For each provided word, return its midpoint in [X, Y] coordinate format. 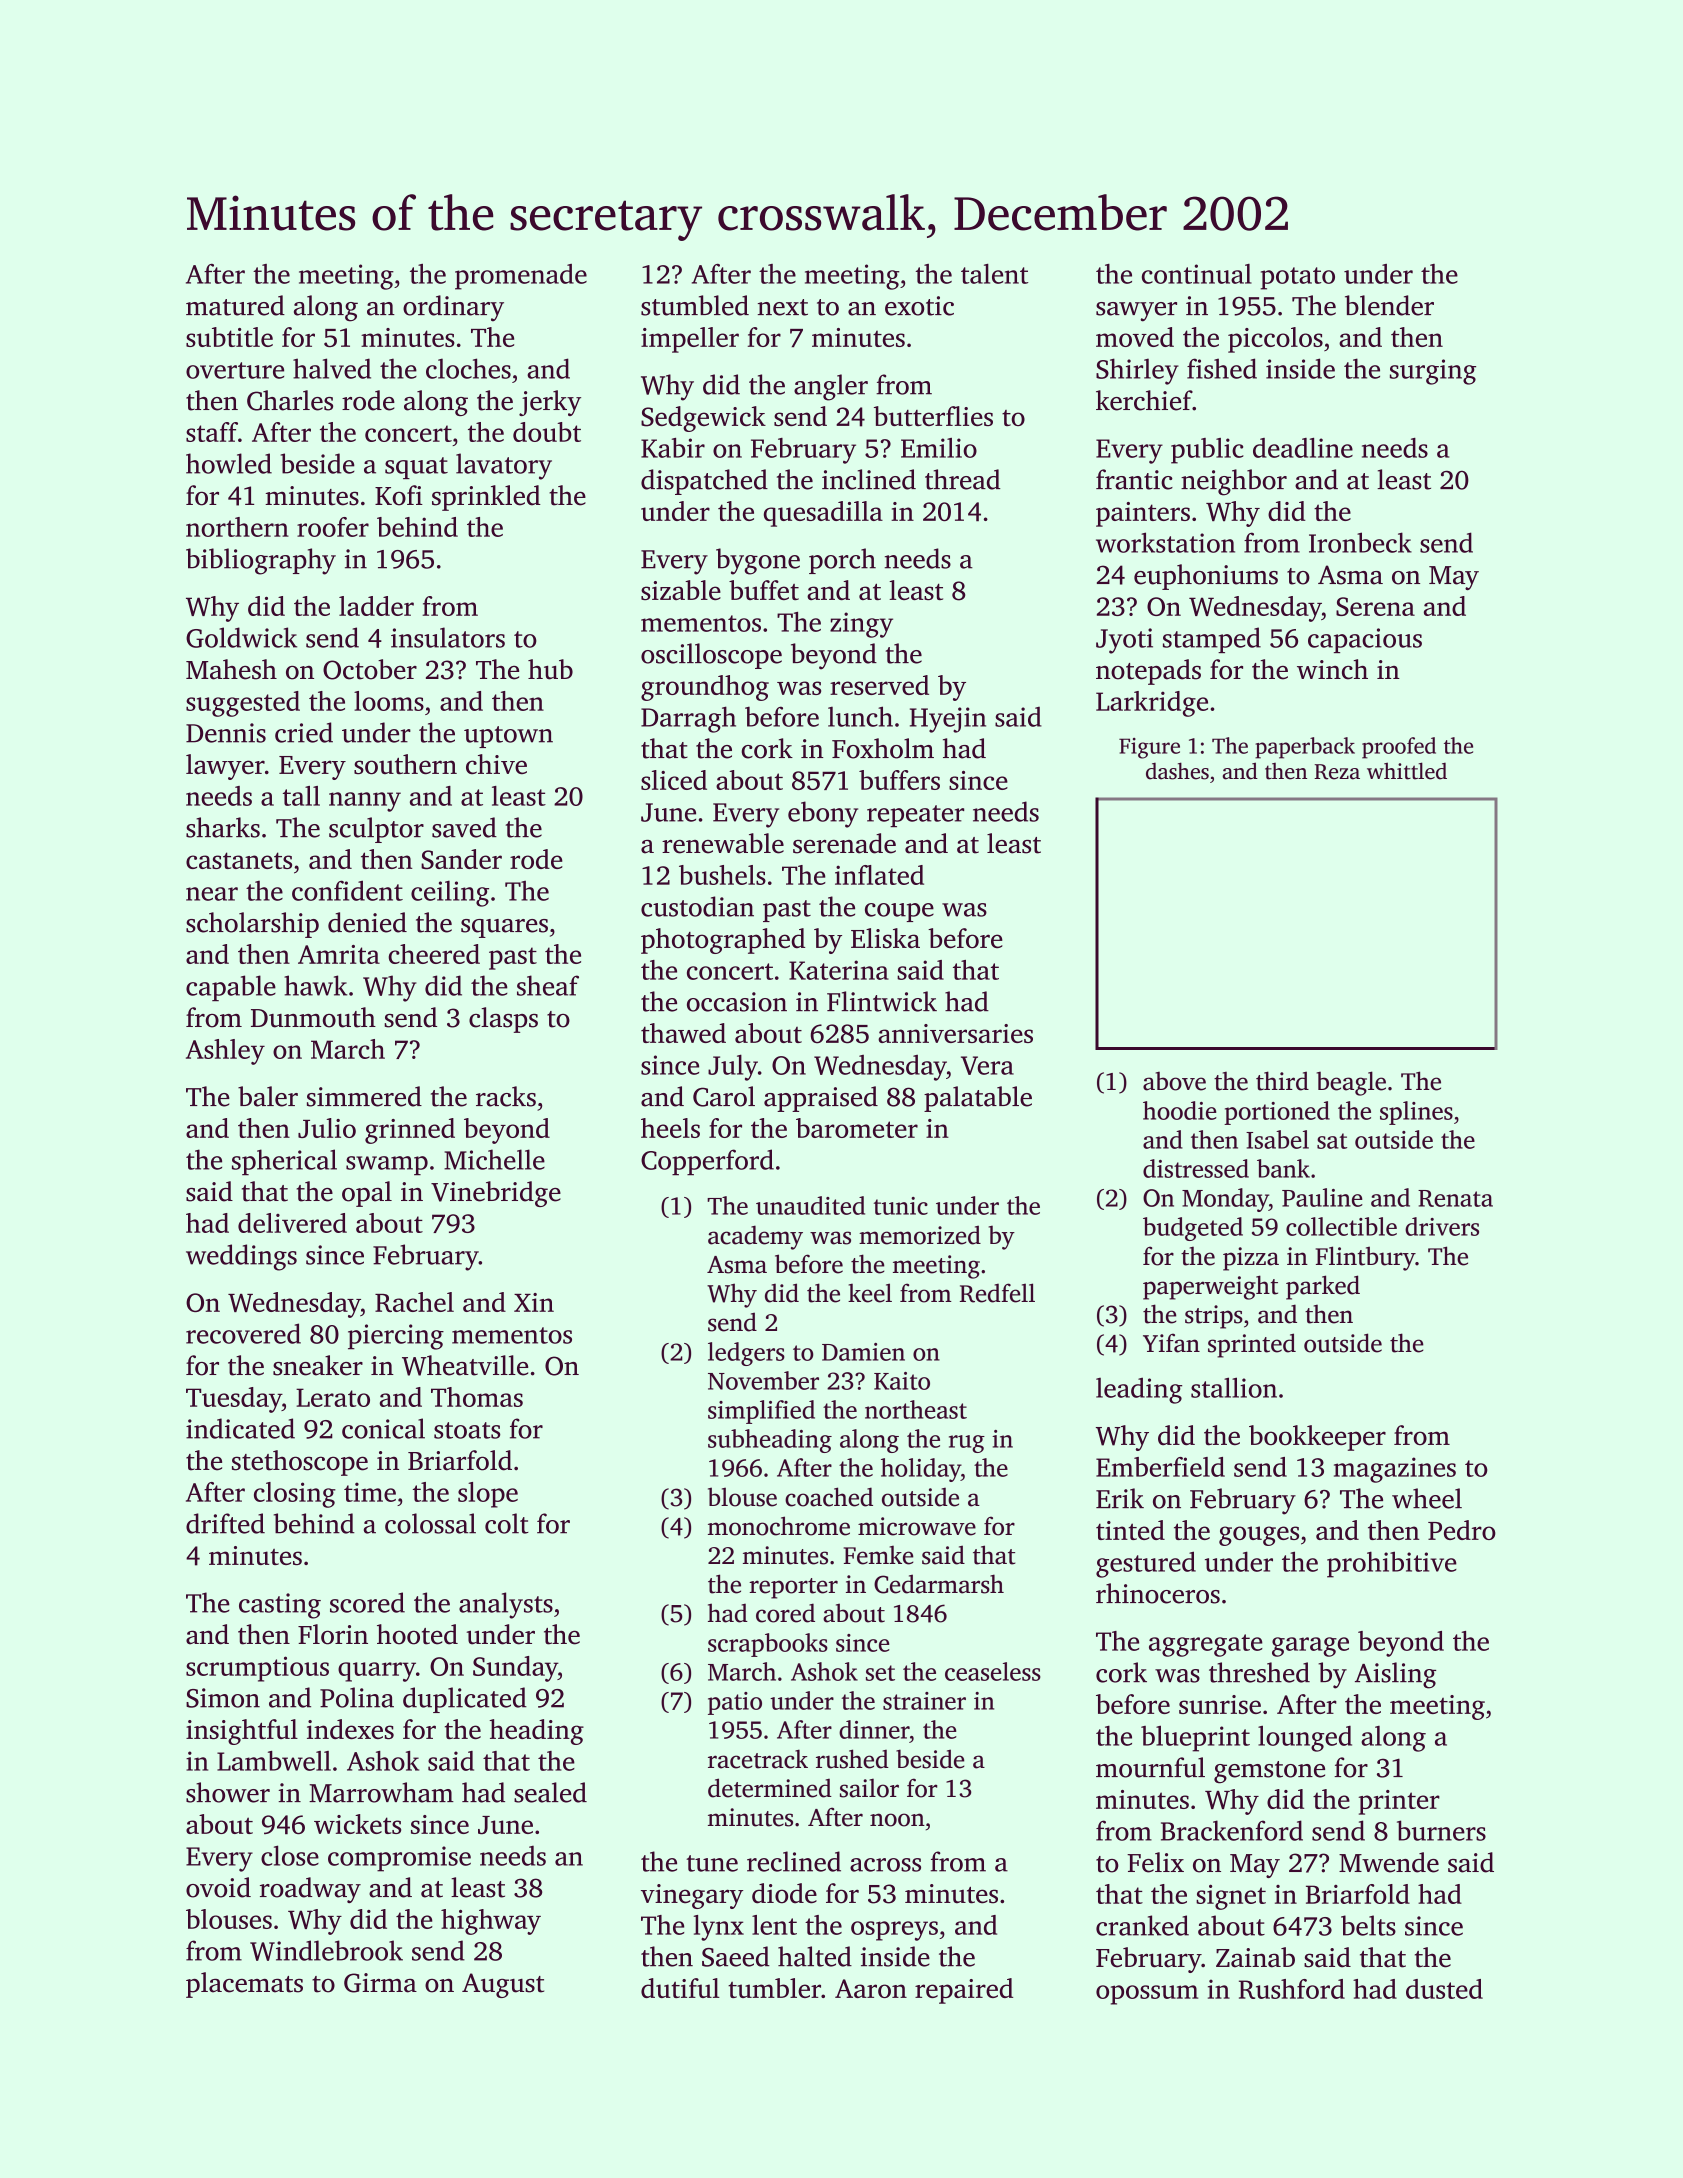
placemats [244, 1985]
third [1282, 1081]
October [370, 669]
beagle [1351, 1083]
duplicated [465, 1700]
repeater [915, 816]
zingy [861, 625]
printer [1399, 1802]
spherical [284, 1162]
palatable [978, 1099]
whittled [1407, 771]
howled [229, 463]
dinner [874, 1729]
